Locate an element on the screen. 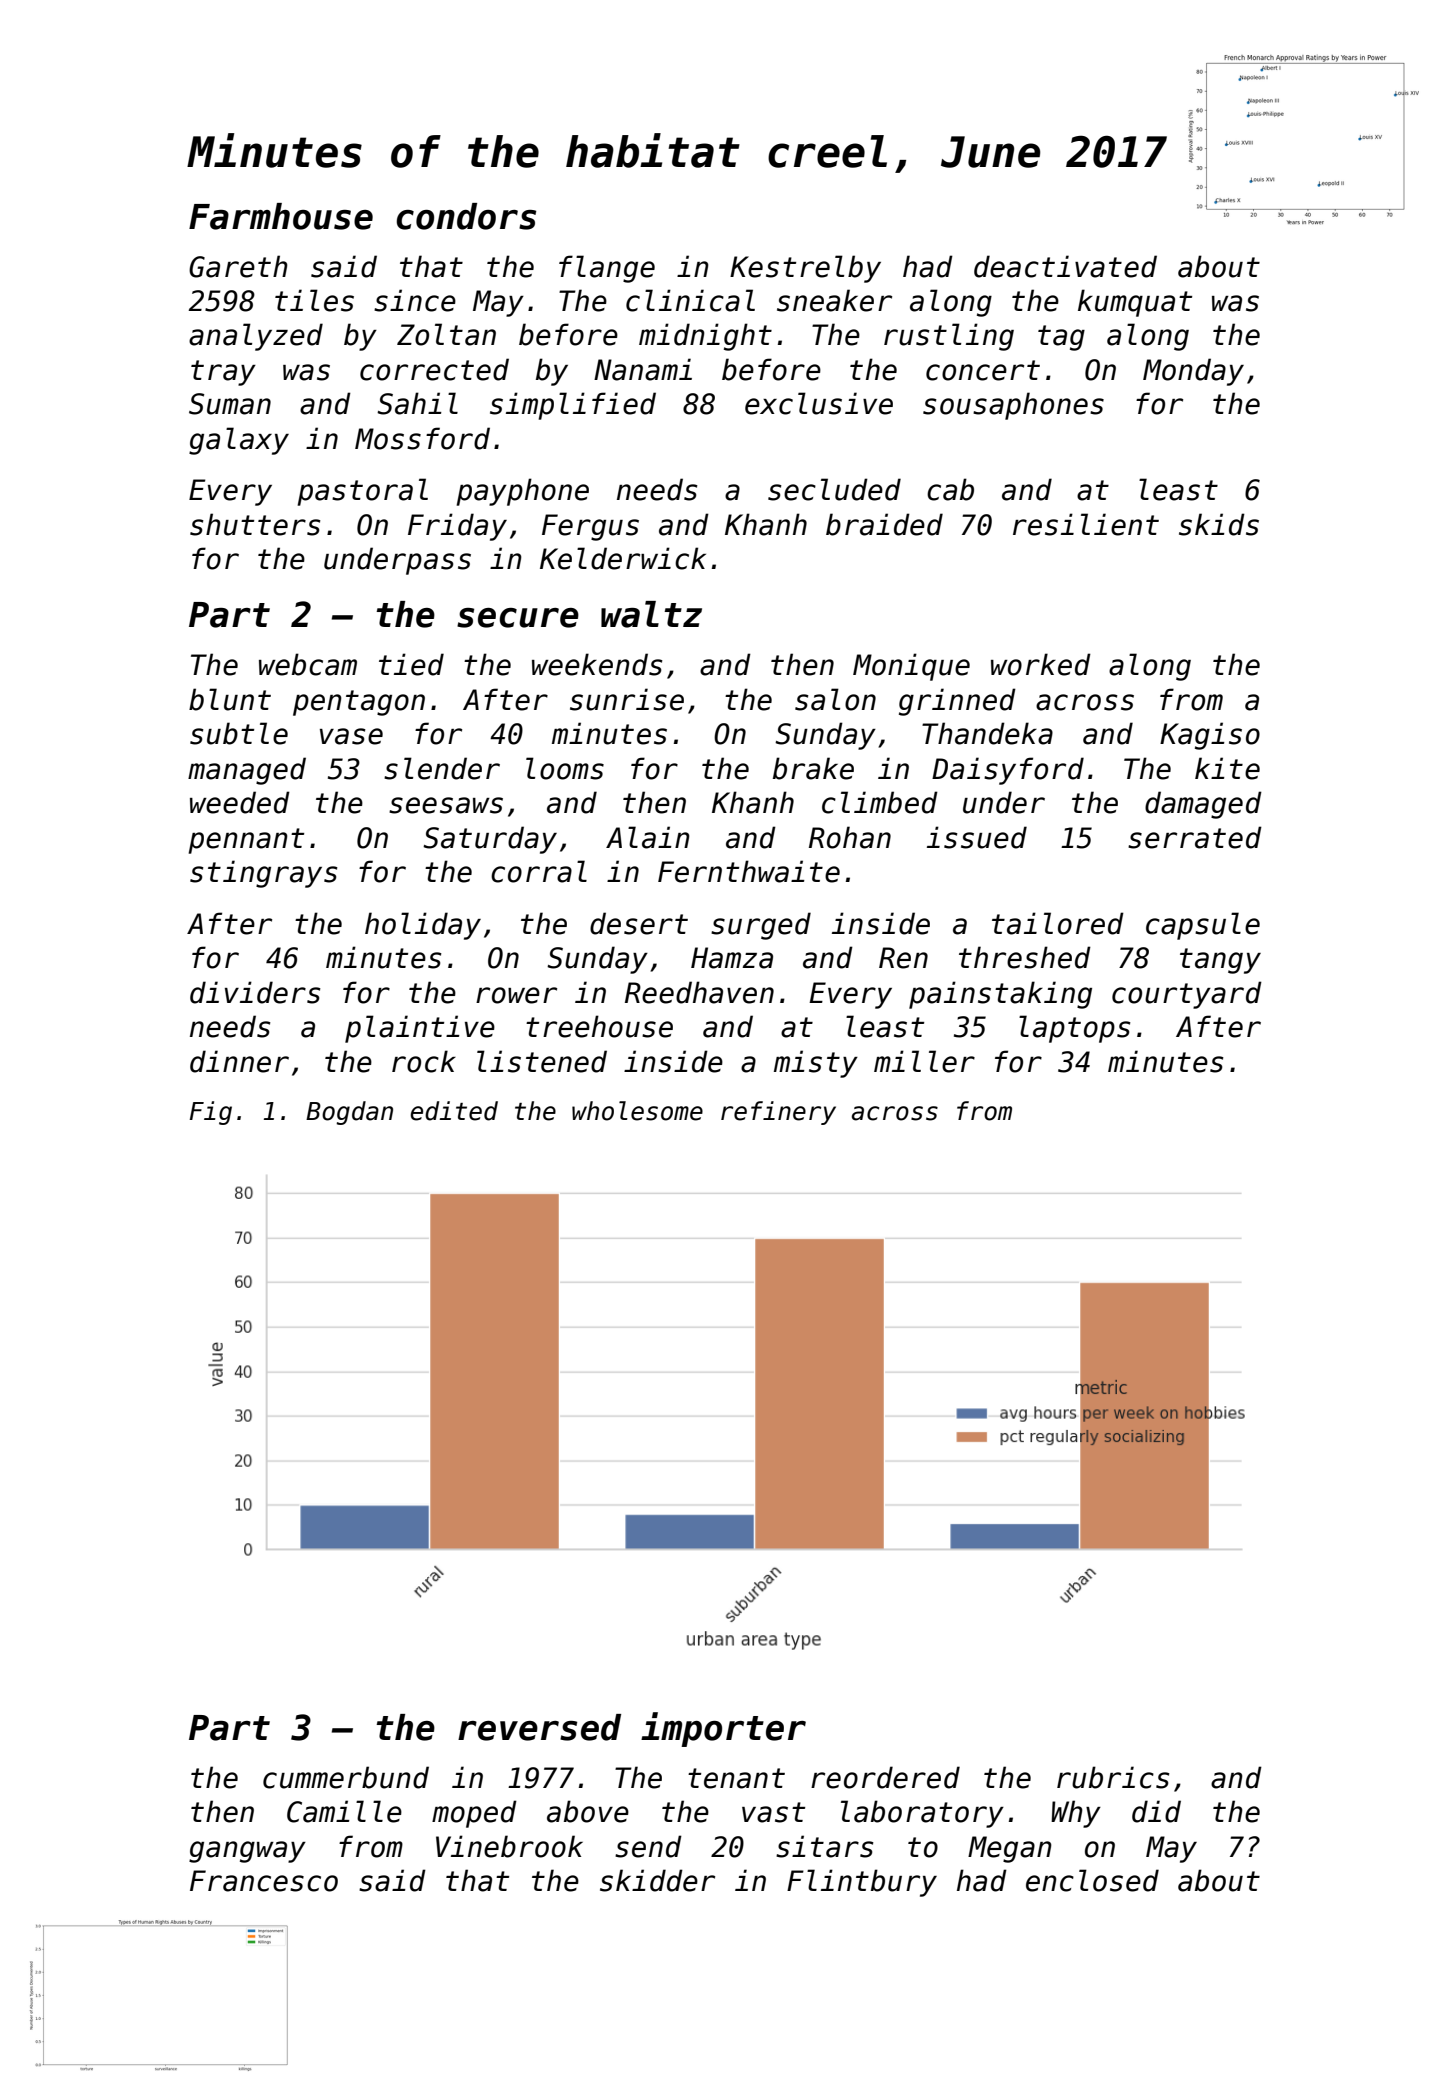 This screenshot has height=2100, width=1450. misty is located at coordinates (816, 1064).
